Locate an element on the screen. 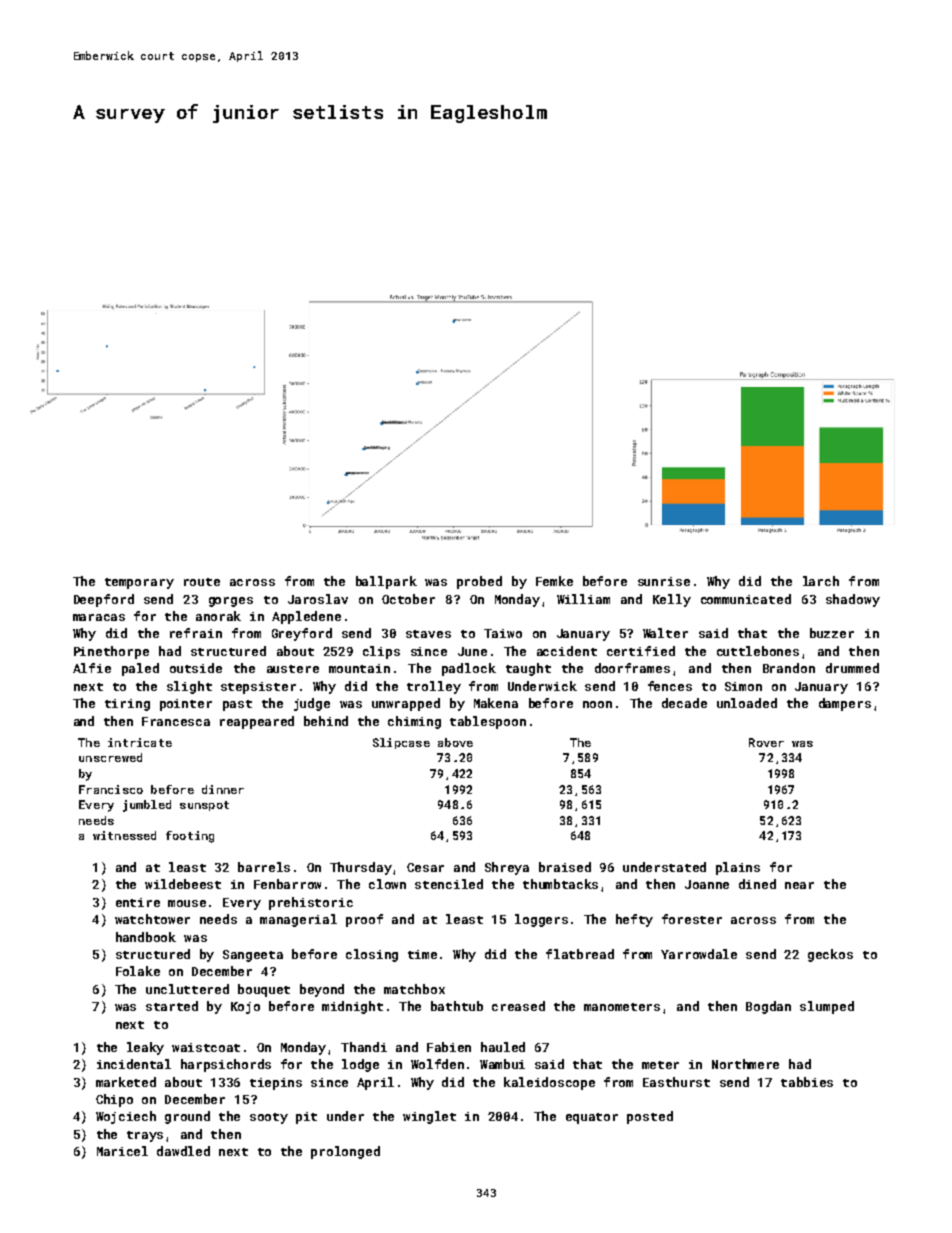 The height and width of the screenshot is (1233, 952). prolonged is located at coordinates (345, 1152).
